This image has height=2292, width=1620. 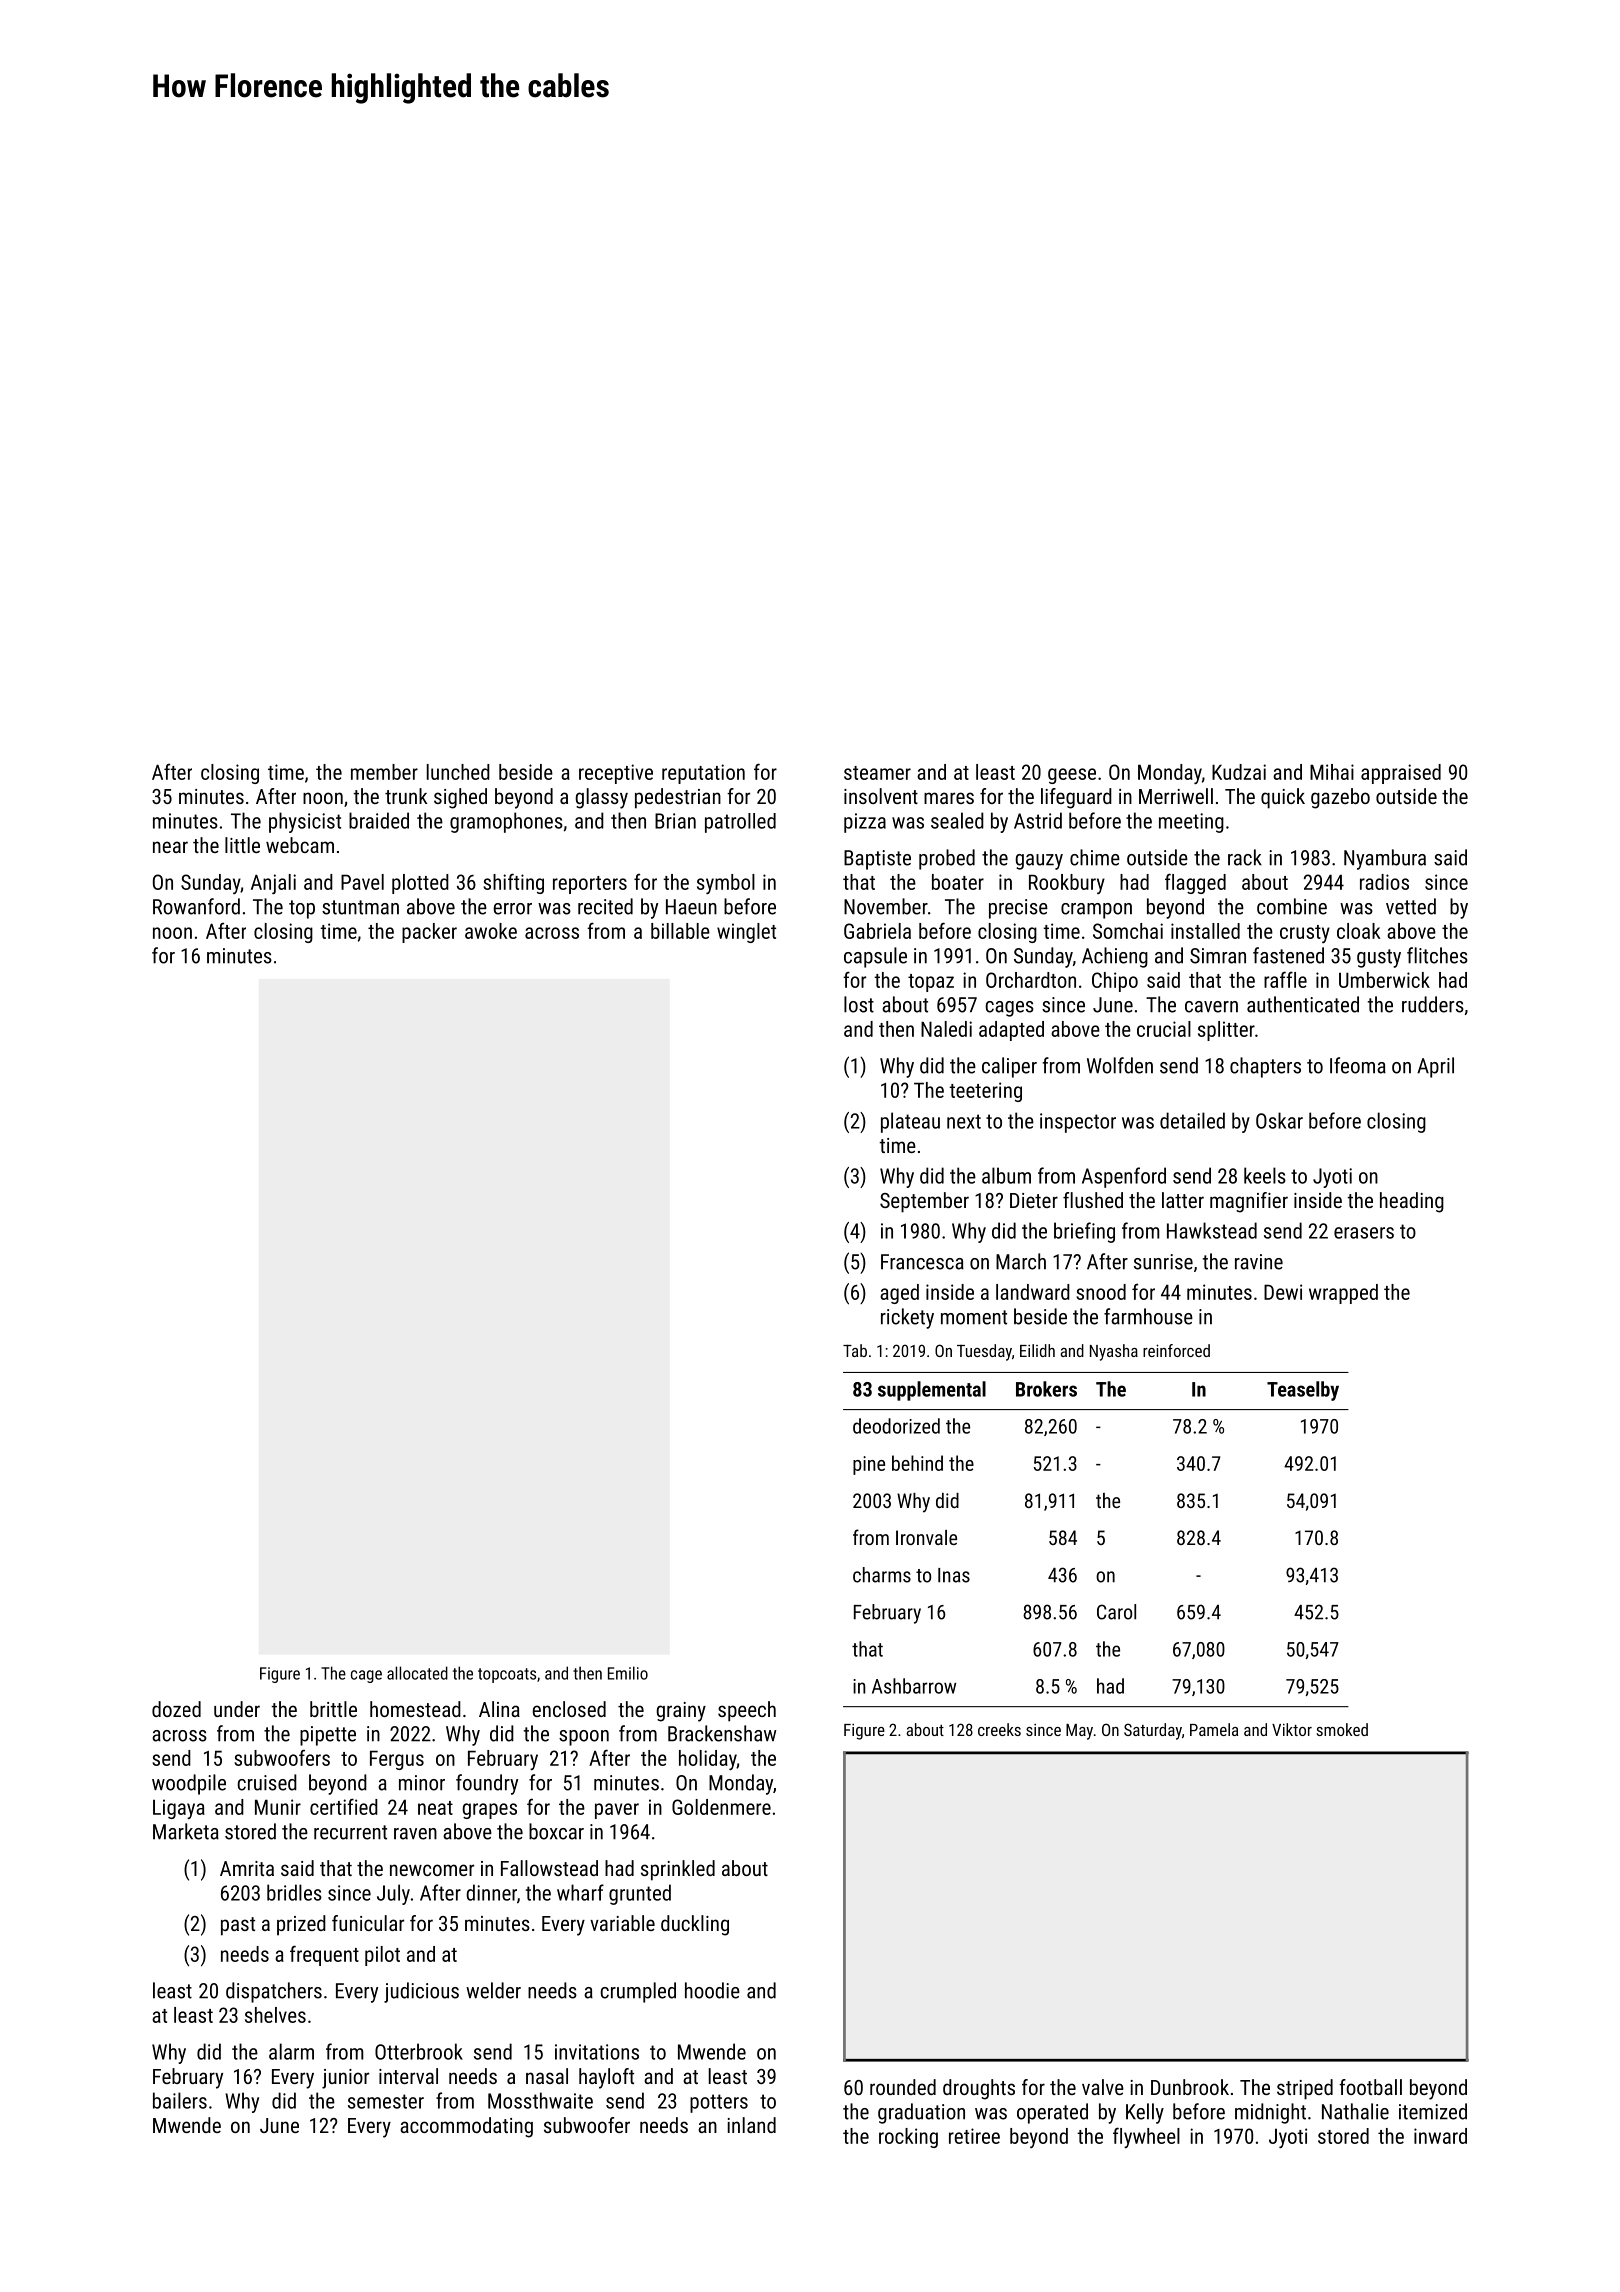 I want to click on reinforced, so click(x=1176, y=1350).
